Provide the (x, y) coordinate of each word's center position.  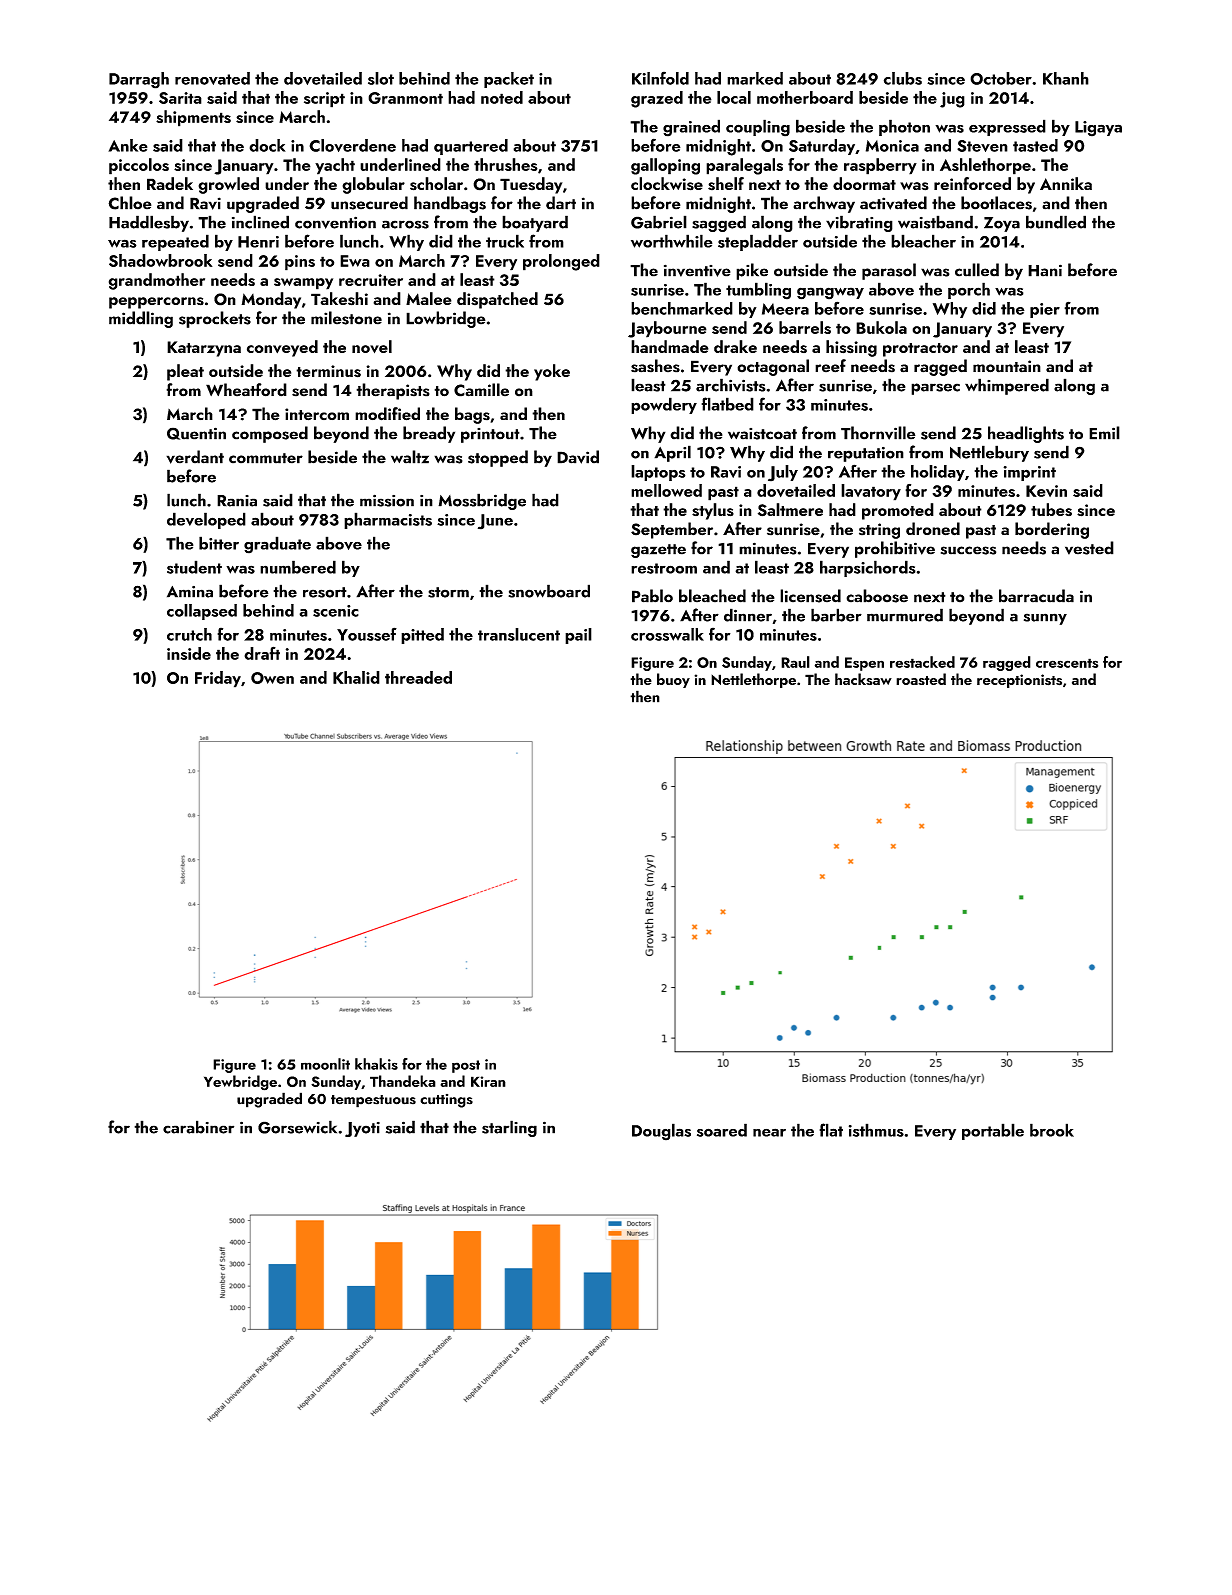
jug (952, 100)
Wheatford (246, 390)
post (466, 1066)
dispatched (497, 300)
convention (335, 222)
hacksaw (863, 679)
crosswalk (667, 634)
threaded (418, 677)
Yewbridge (240, 1083)
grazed (657, 99)
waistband (935, 222)
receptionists (1019, 681)
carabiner (198, 1127)
